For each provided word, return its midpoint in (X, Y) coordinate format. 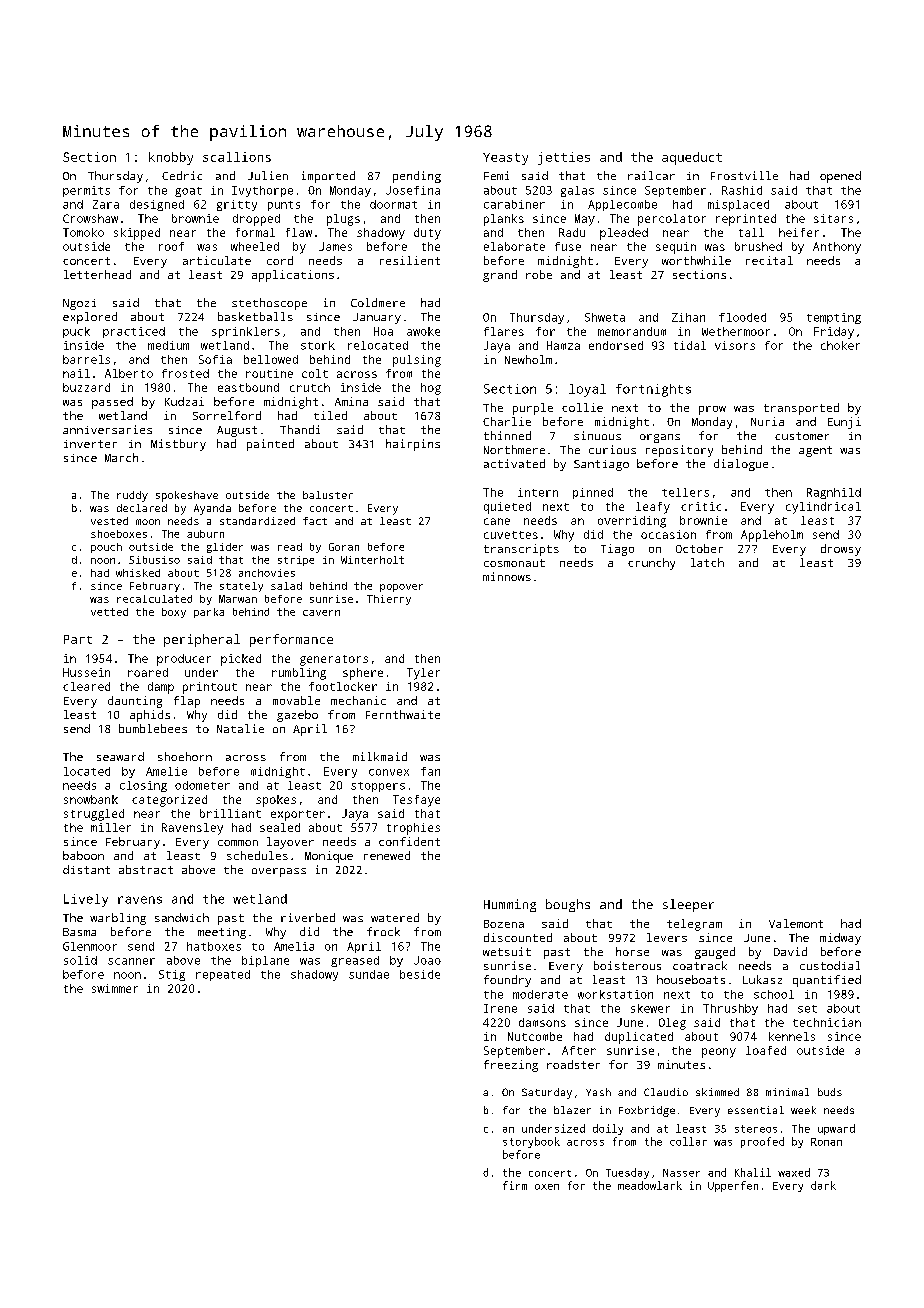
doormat (393, 204)
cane (497, 521)
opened (840, 177)
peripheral (202, 640)
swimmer (115, 988)
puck (76, 332)
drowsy (841, 550)
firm (515, 1185)
